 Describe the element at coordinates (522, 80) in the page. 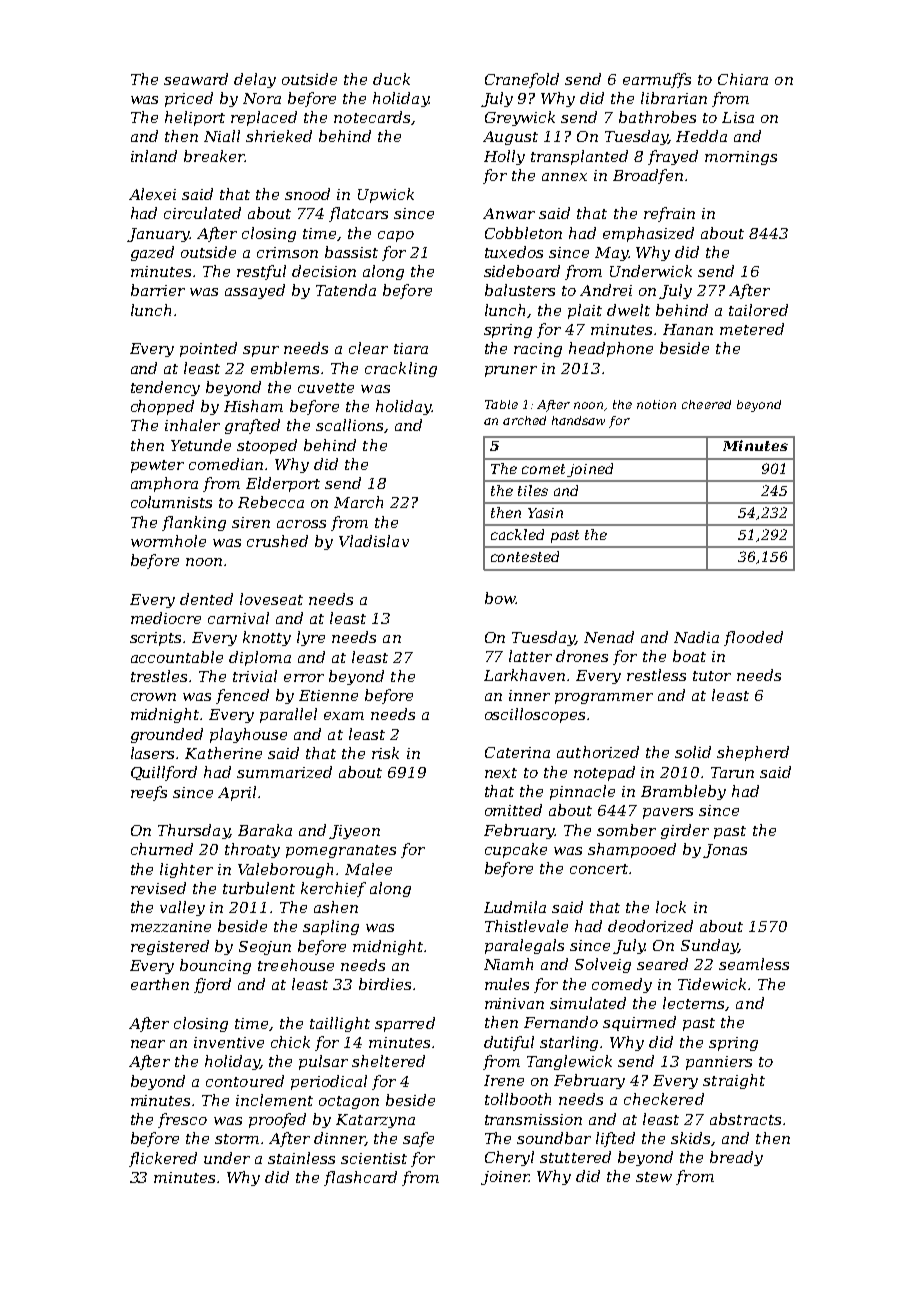

I see `Cranefold` at that location.
